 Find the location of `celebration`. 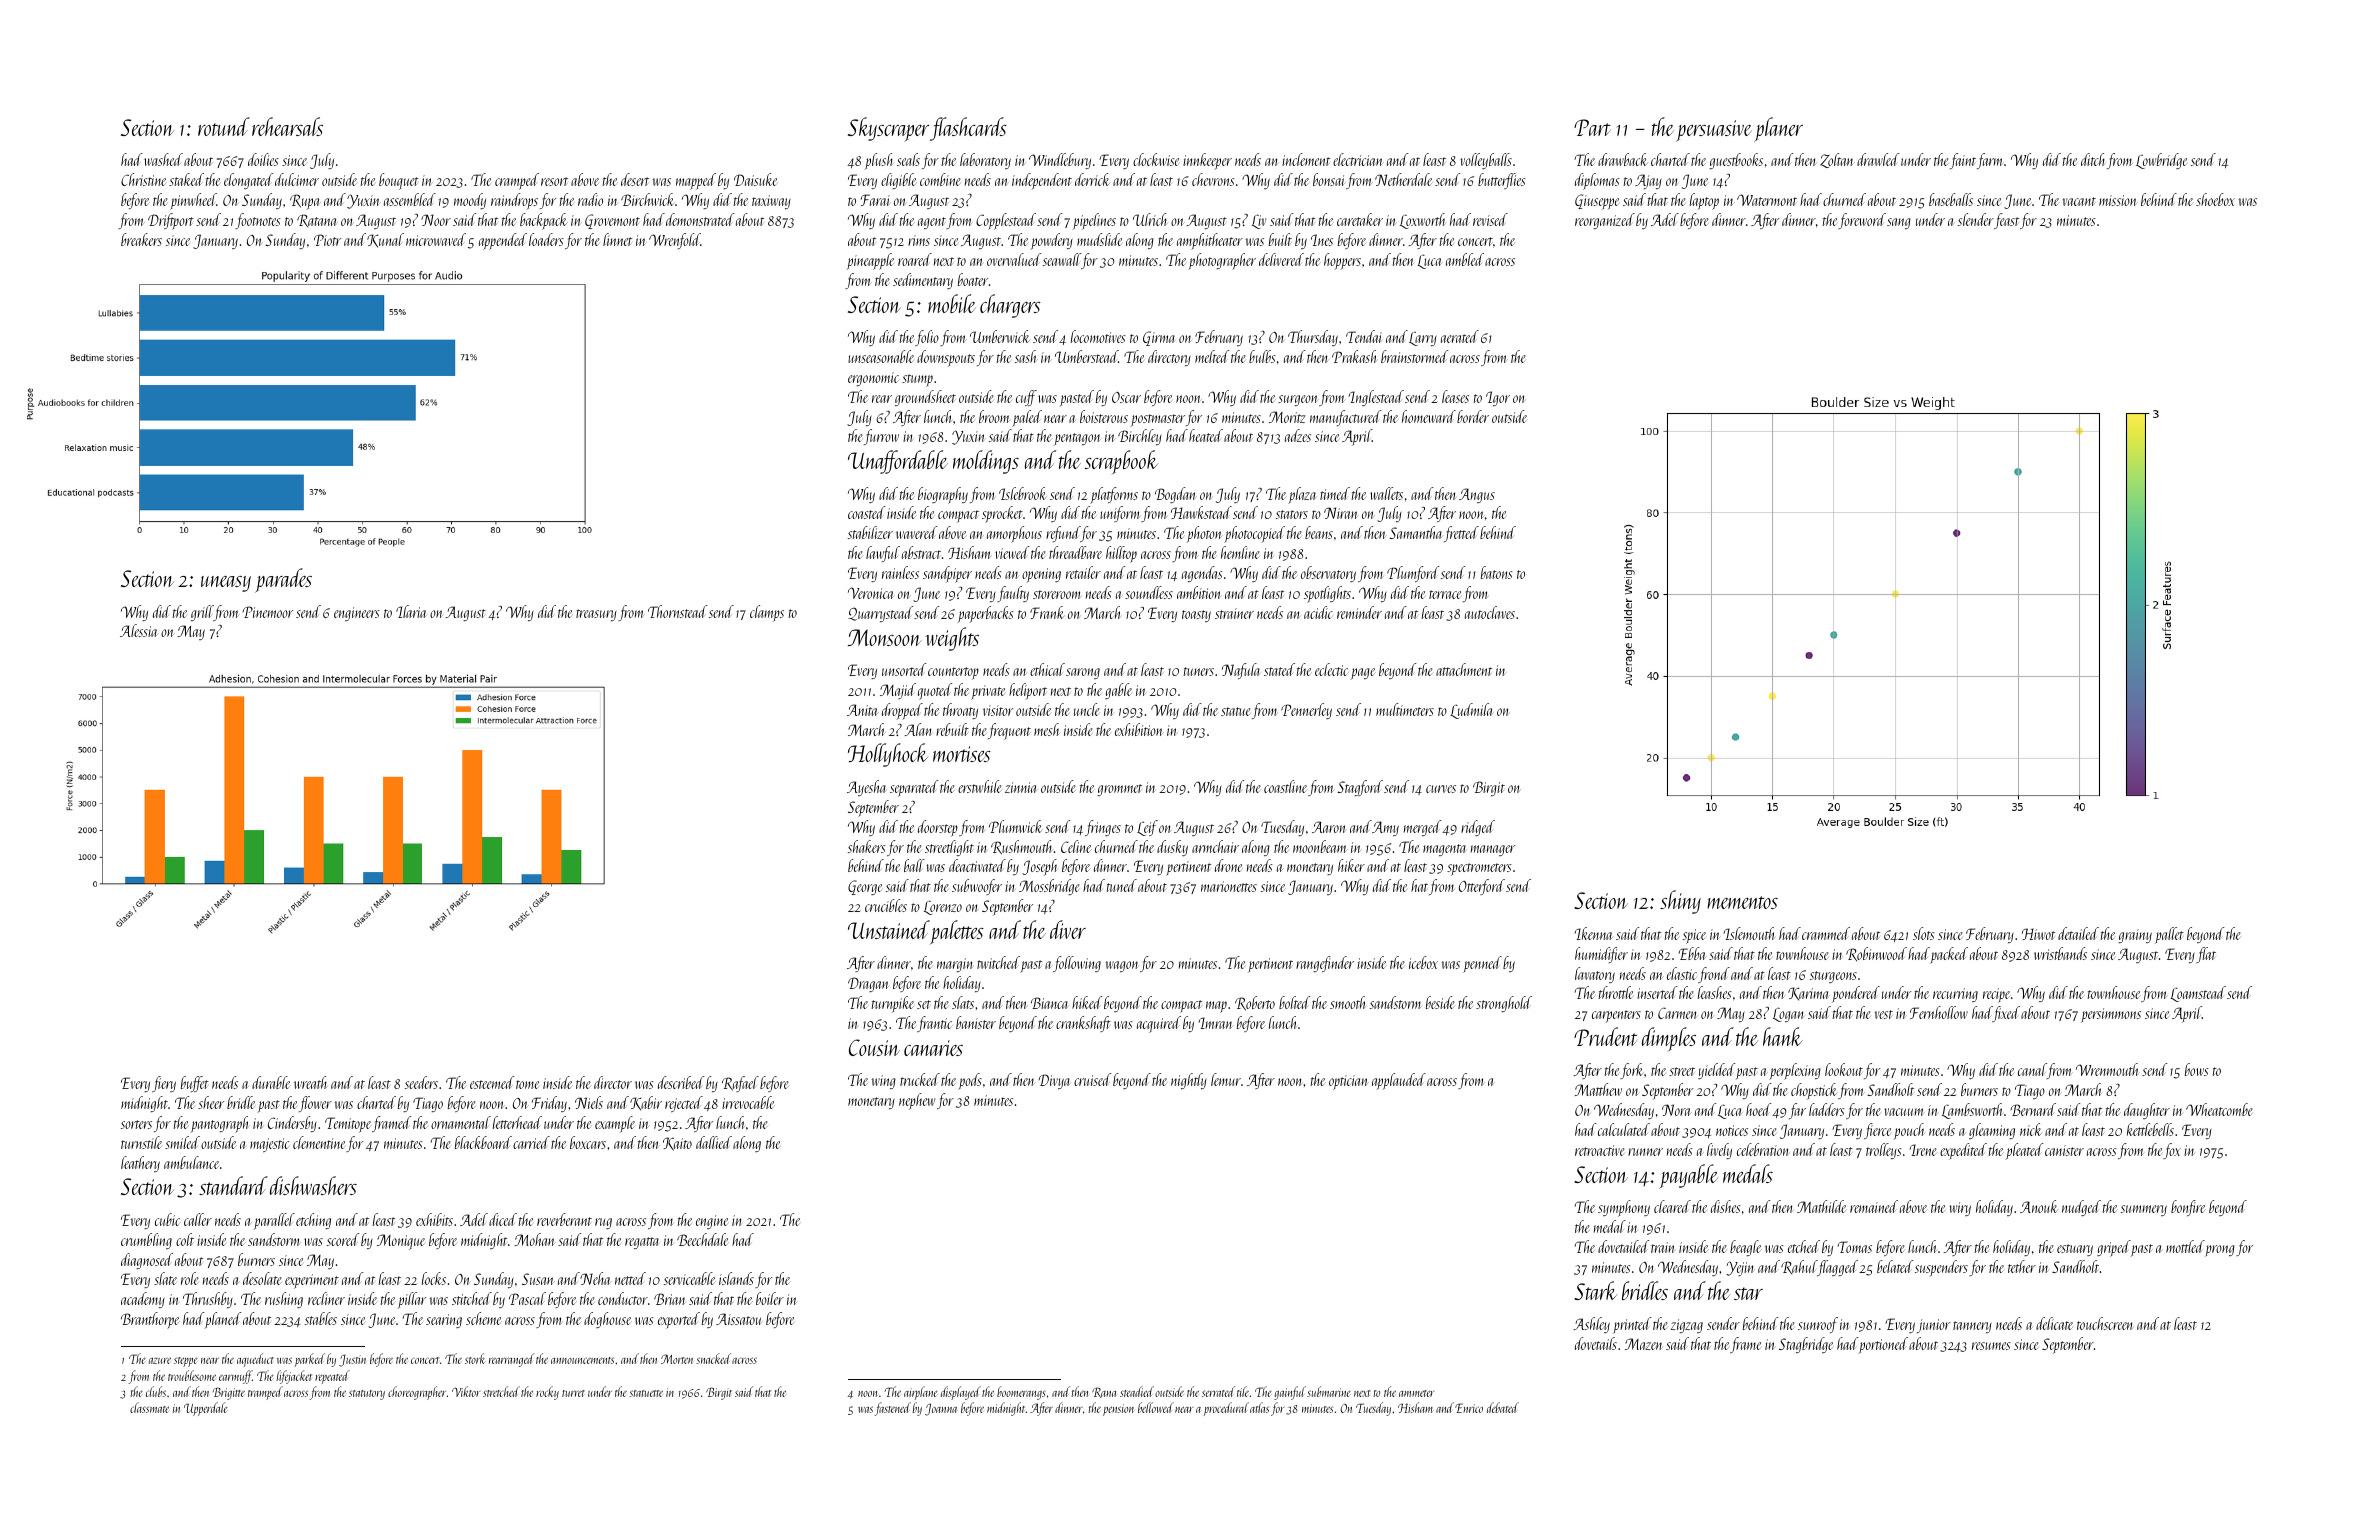

celebration is located at coordinates (1763, 1149).
